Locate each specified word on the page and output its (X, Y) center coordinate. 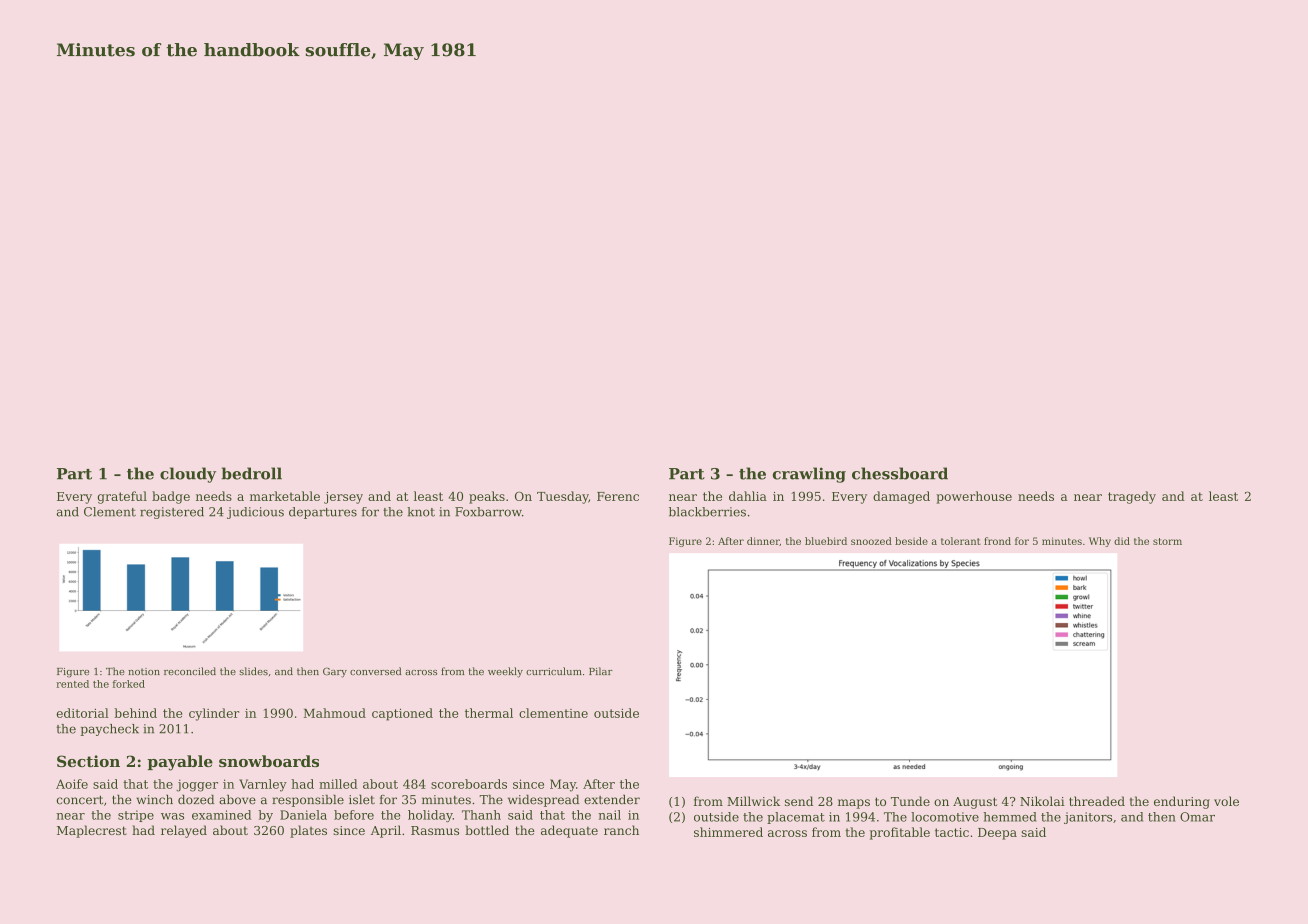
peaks (487, 497)
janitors (1088, 818)
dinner (763, 541)
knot (421, 512)
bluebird (826, 541)
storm (1167, 541)
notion (144, 671)
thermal (489, 713)
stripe (136, 816)
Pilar (601, 671)
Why (1100, 542)
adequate (569, 831)
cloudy (188, 475)
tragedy (1132, 497)
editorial (83, 713)
